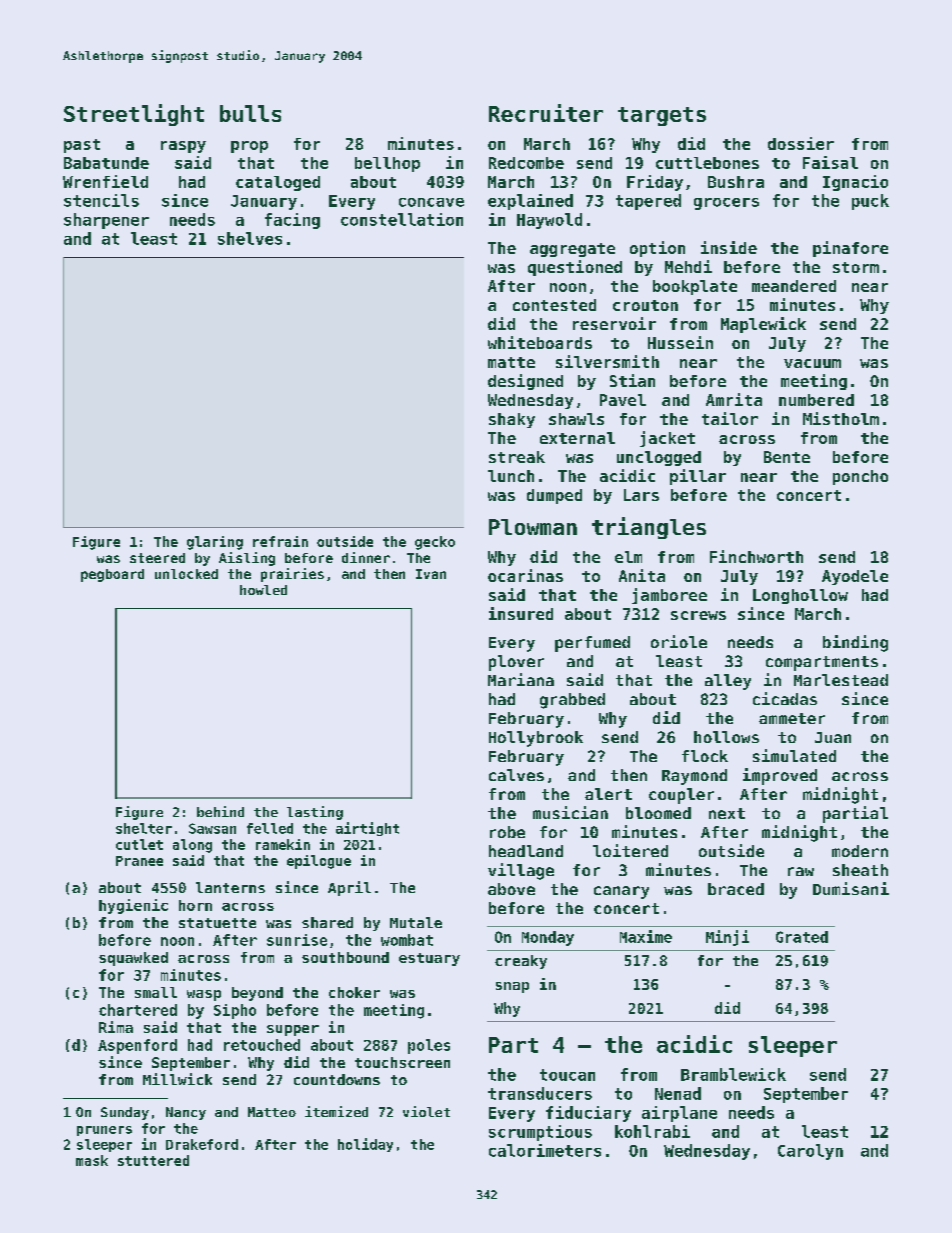  I want to click on prop, so click(249, 147).
